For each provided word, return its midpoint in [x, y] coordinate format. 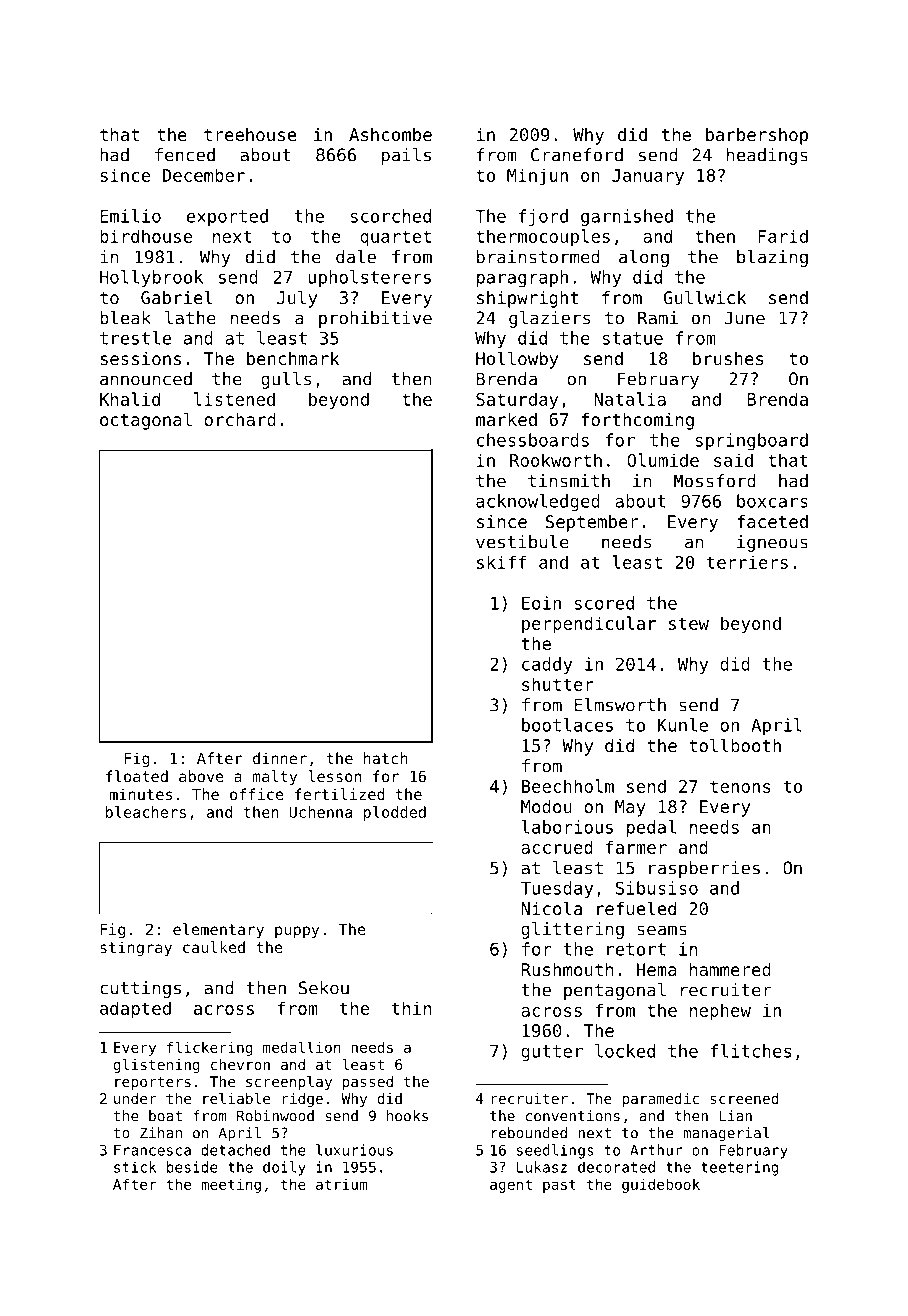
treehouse [250, 134]
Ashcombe [390, 134]
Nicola [551, 908]
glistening [156, 1066]
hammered [730, 969]
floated [137, 776]
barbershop [757, 136]
